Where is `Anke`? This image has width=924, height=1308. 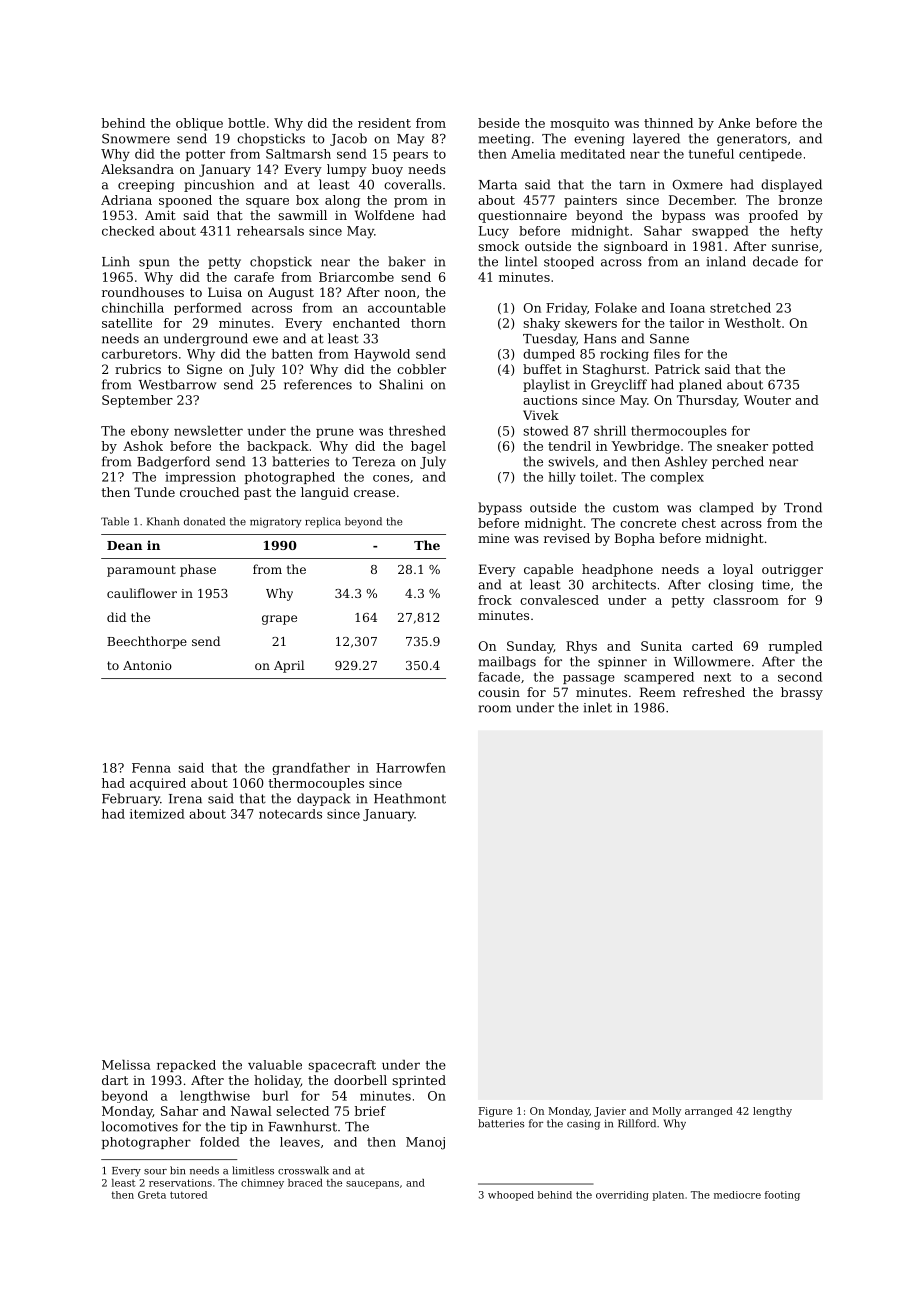
Anke is located at coordinates (734, 123).
